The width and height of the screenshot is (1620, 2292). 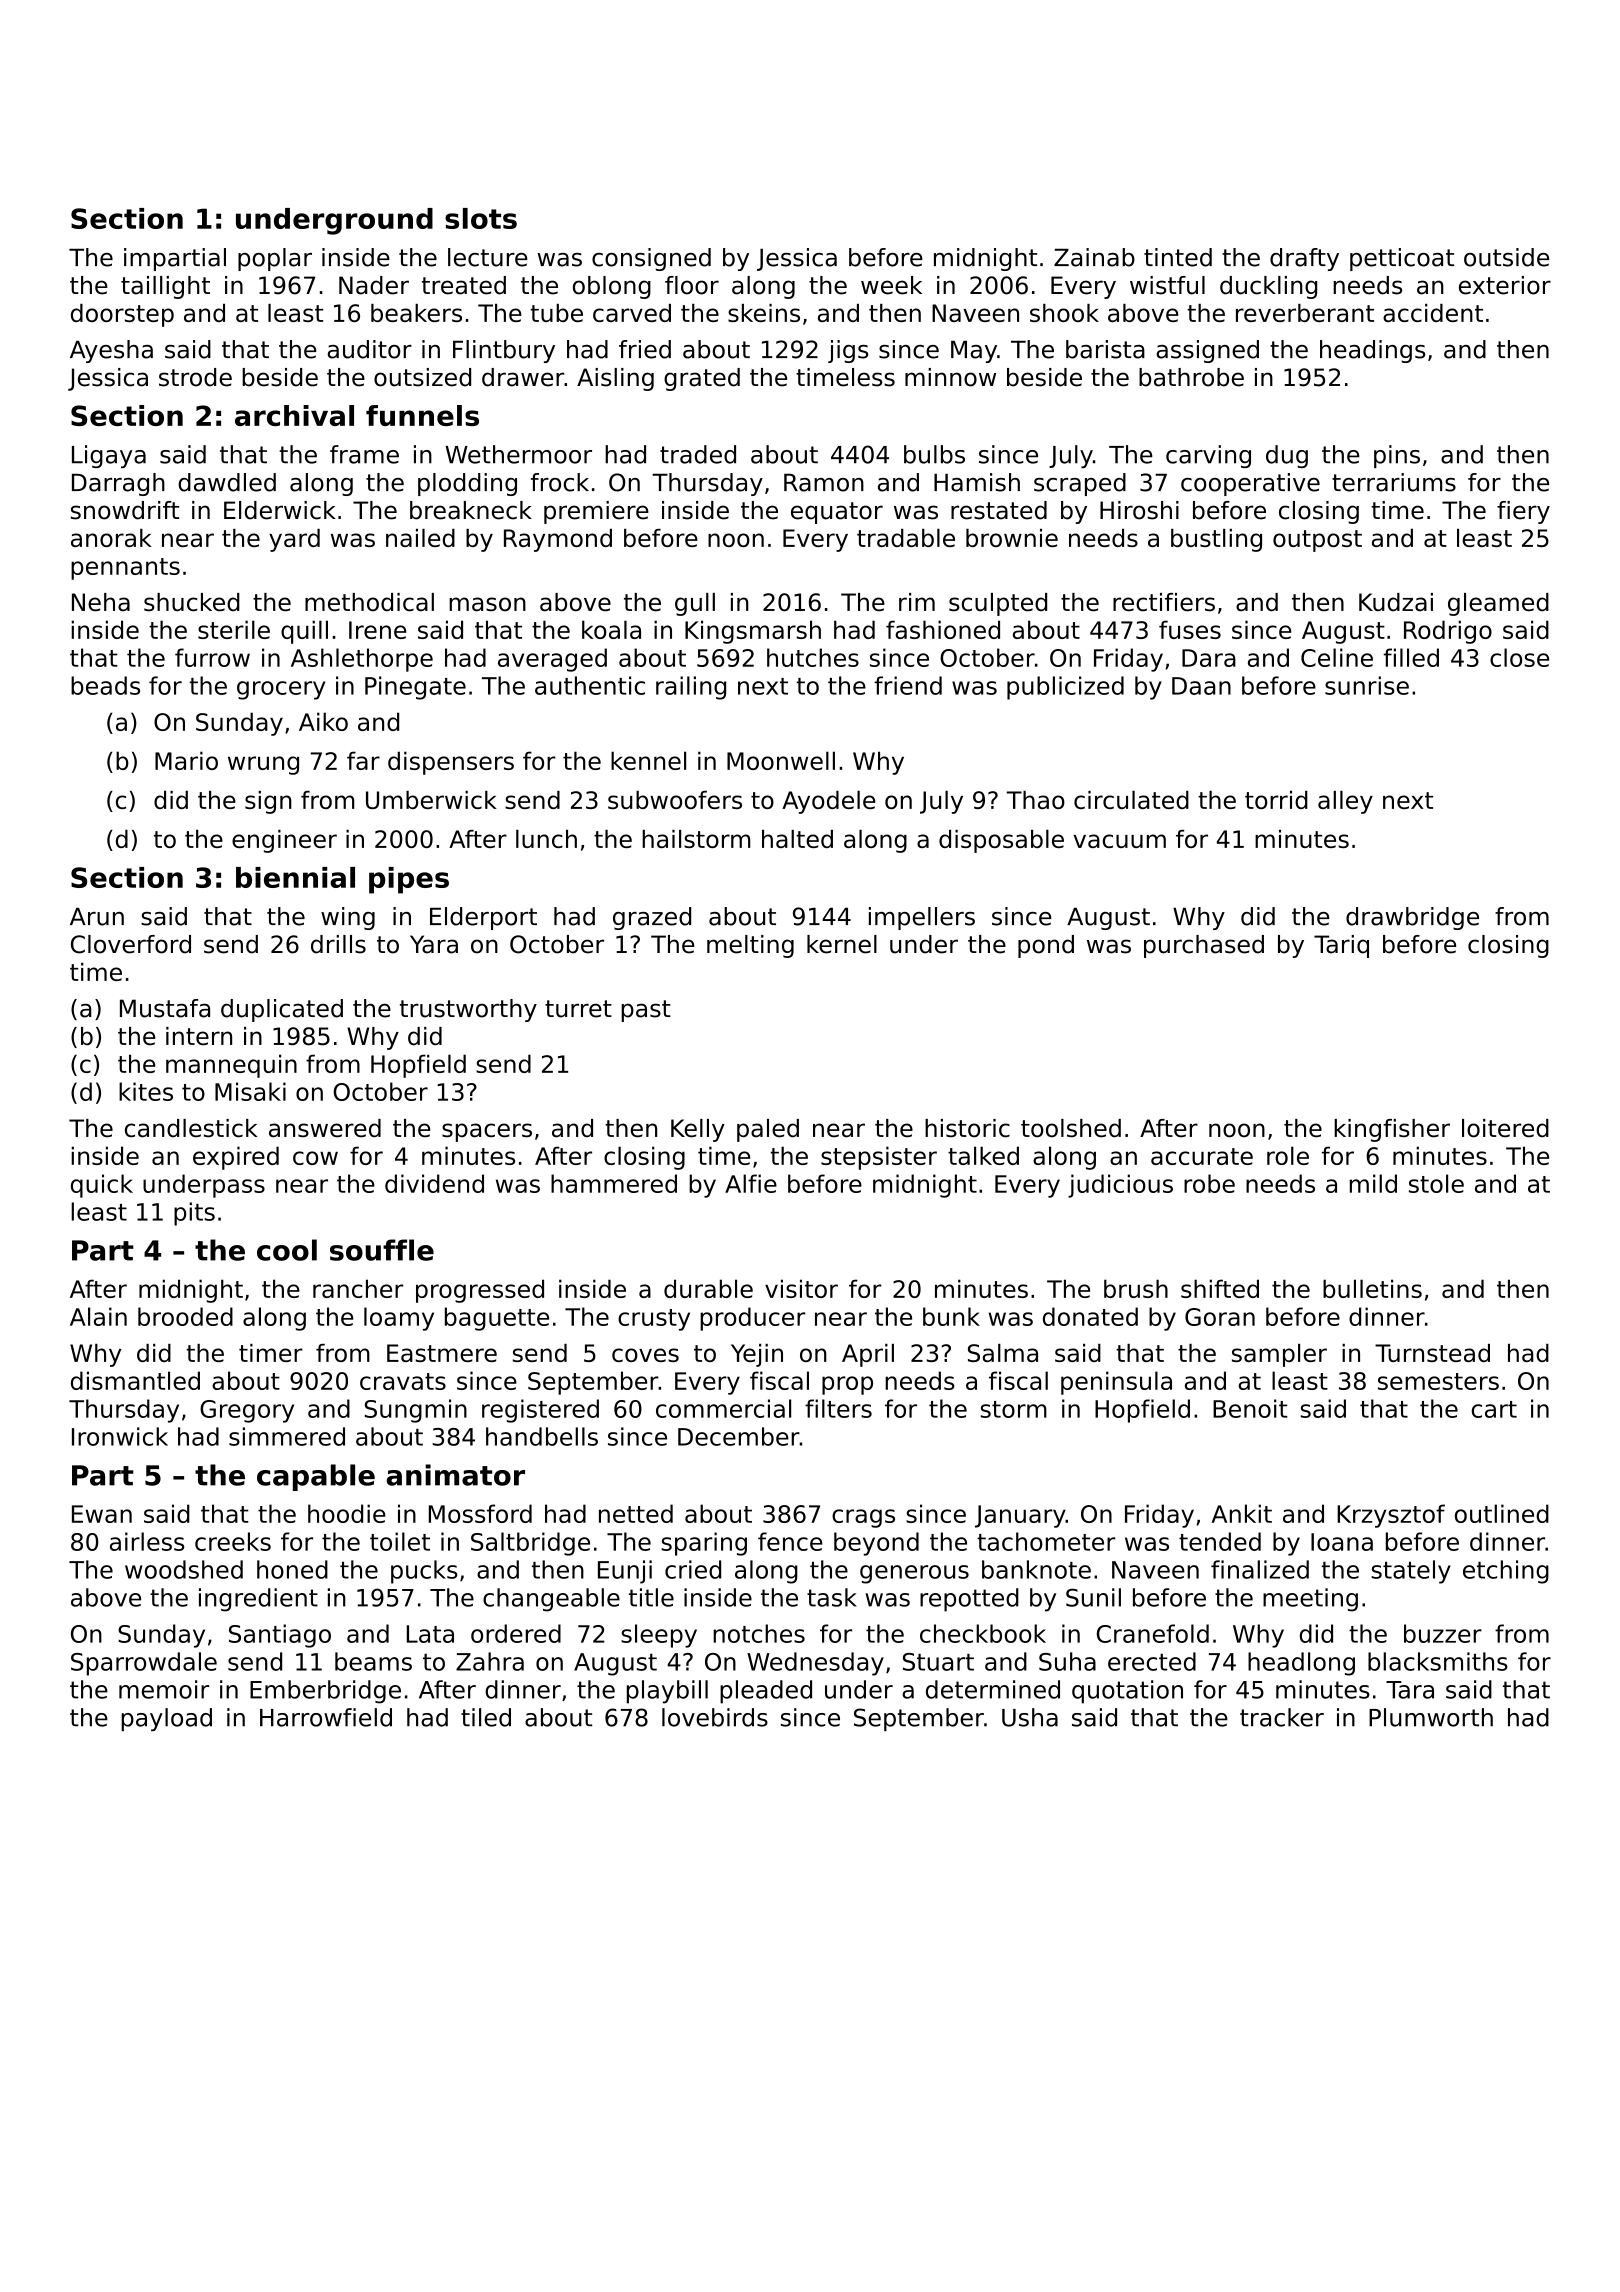 I want to click on Ankit, so click(x=1241, y=1513).
